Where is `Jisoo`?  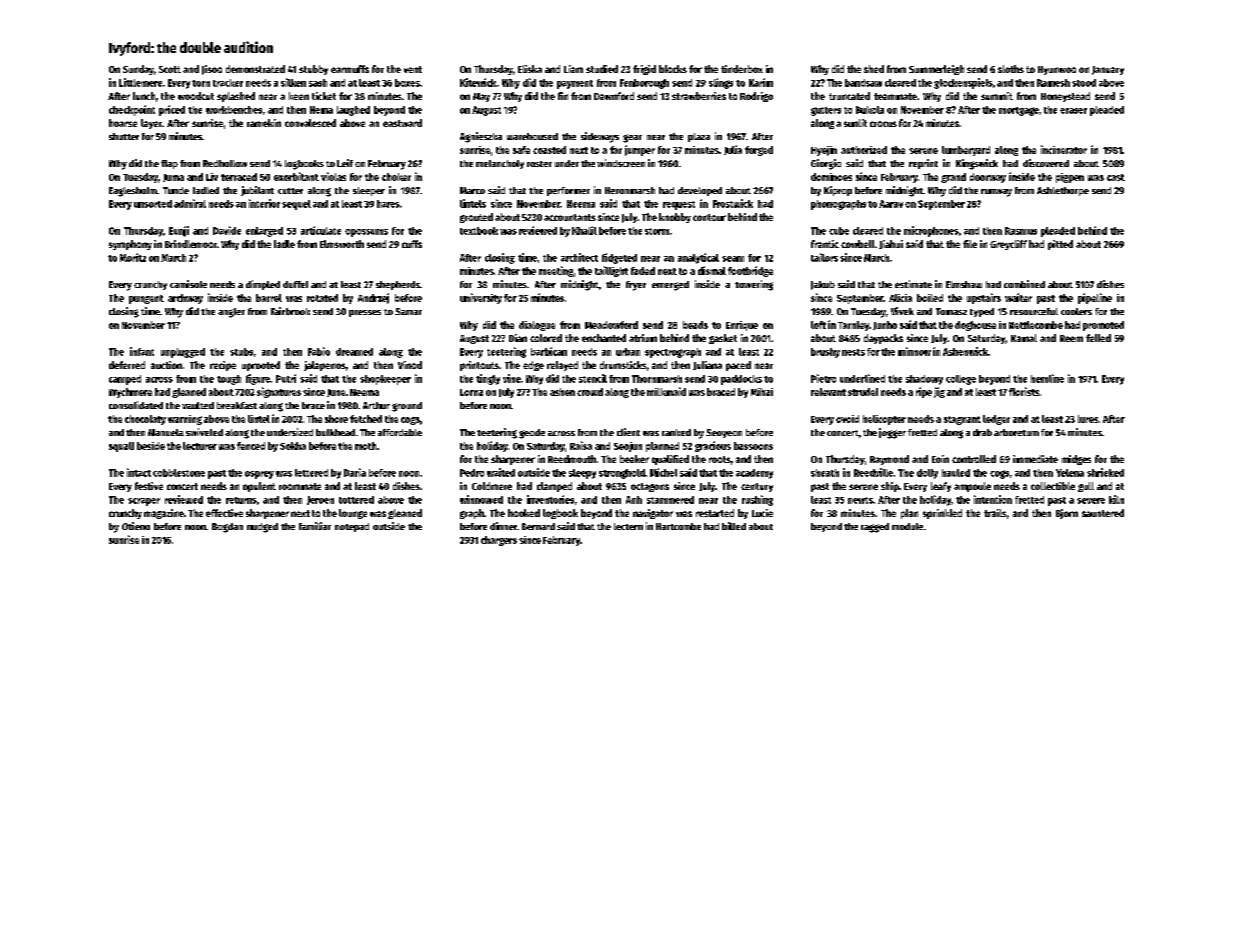 Jisoo is located at coordinates (212, 70).
